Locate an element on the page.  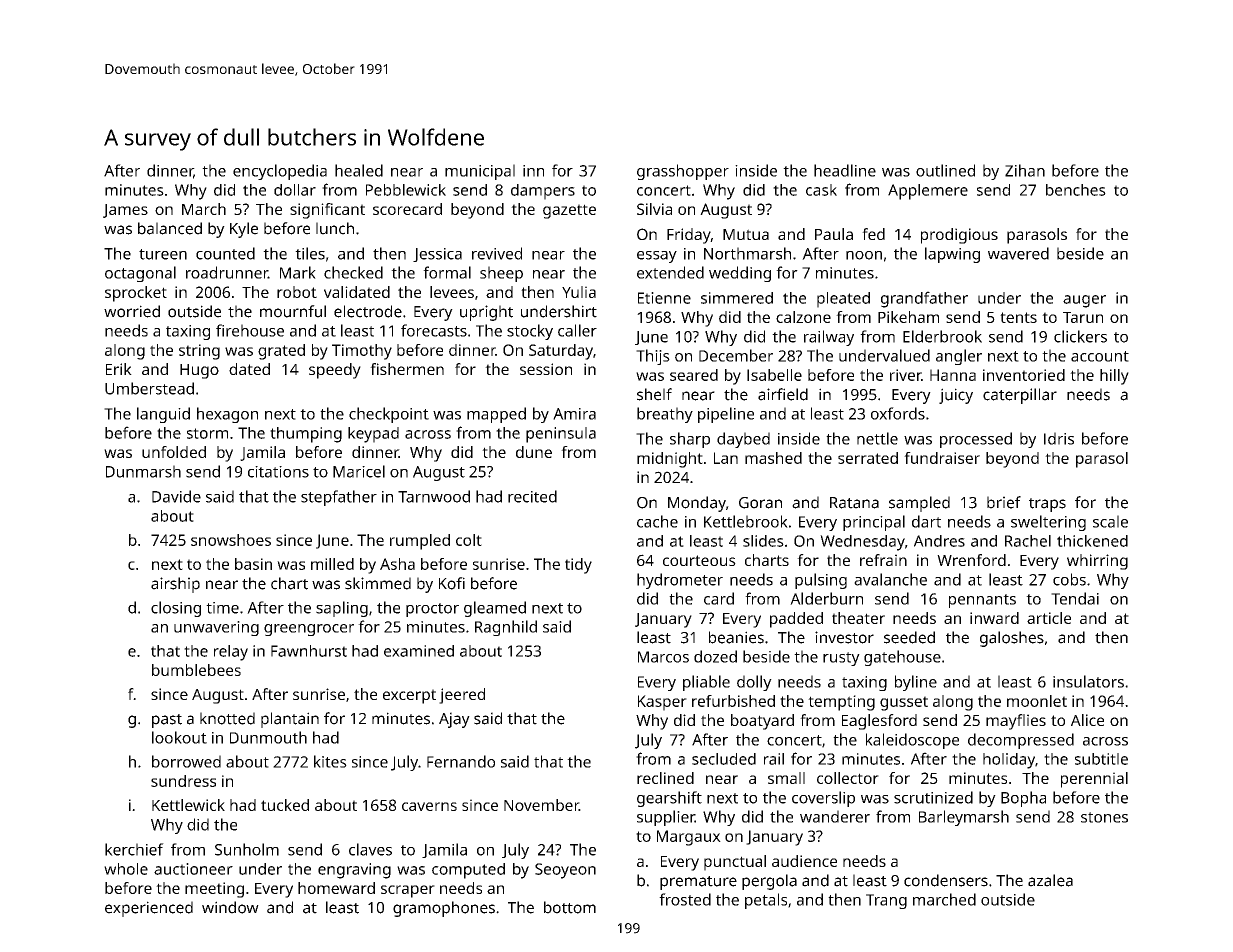
galoshes is located at coordinates (1012, 639).
